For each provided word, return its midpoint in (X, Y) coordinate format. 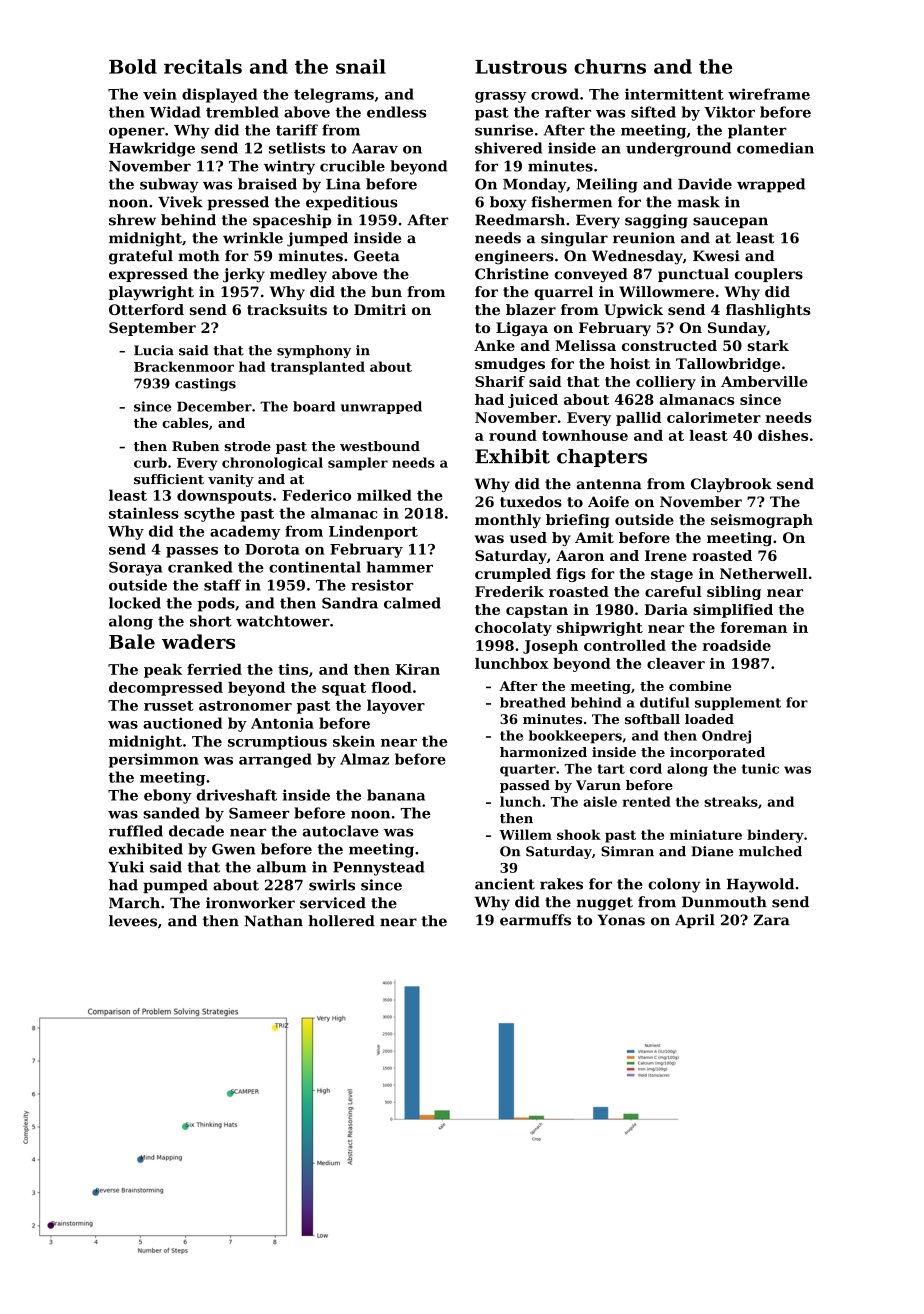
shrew (132, 220)
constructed (669, 345)
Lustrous (521, 67)
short (211, 621)
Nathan (273, 921)
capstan (537, 611)
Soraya (135, 569)
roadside (736, 645)
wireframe (769, 94)
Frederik (509, 591)
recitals (203, 66)
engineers (514, 257)
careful (673, 591)
